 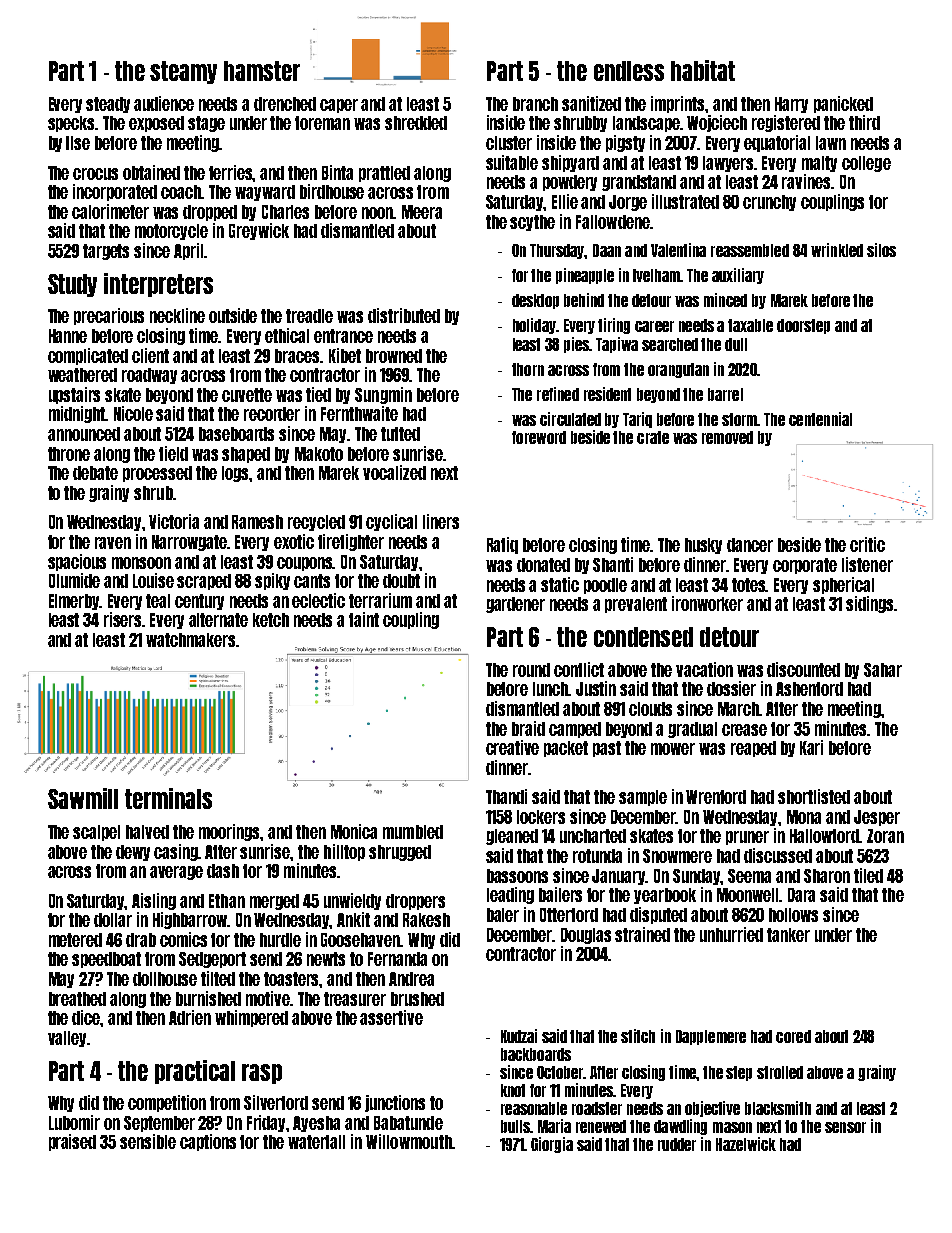 I want to click on Daan, so click(x=607, y=250).
